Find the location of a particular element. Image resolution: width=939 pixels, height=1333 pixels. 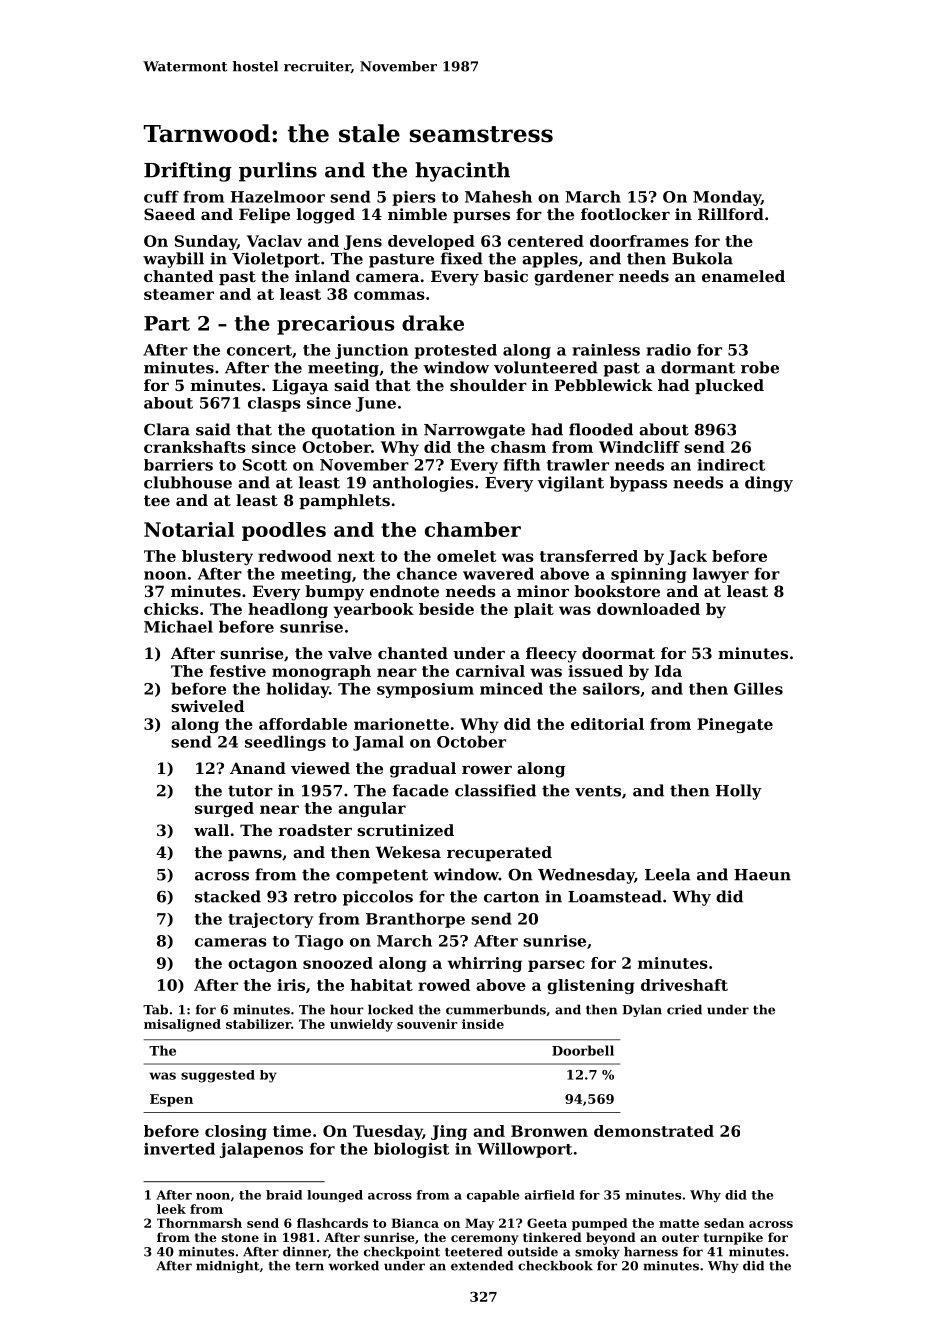

purlins is located at coordinates (278, 172).
